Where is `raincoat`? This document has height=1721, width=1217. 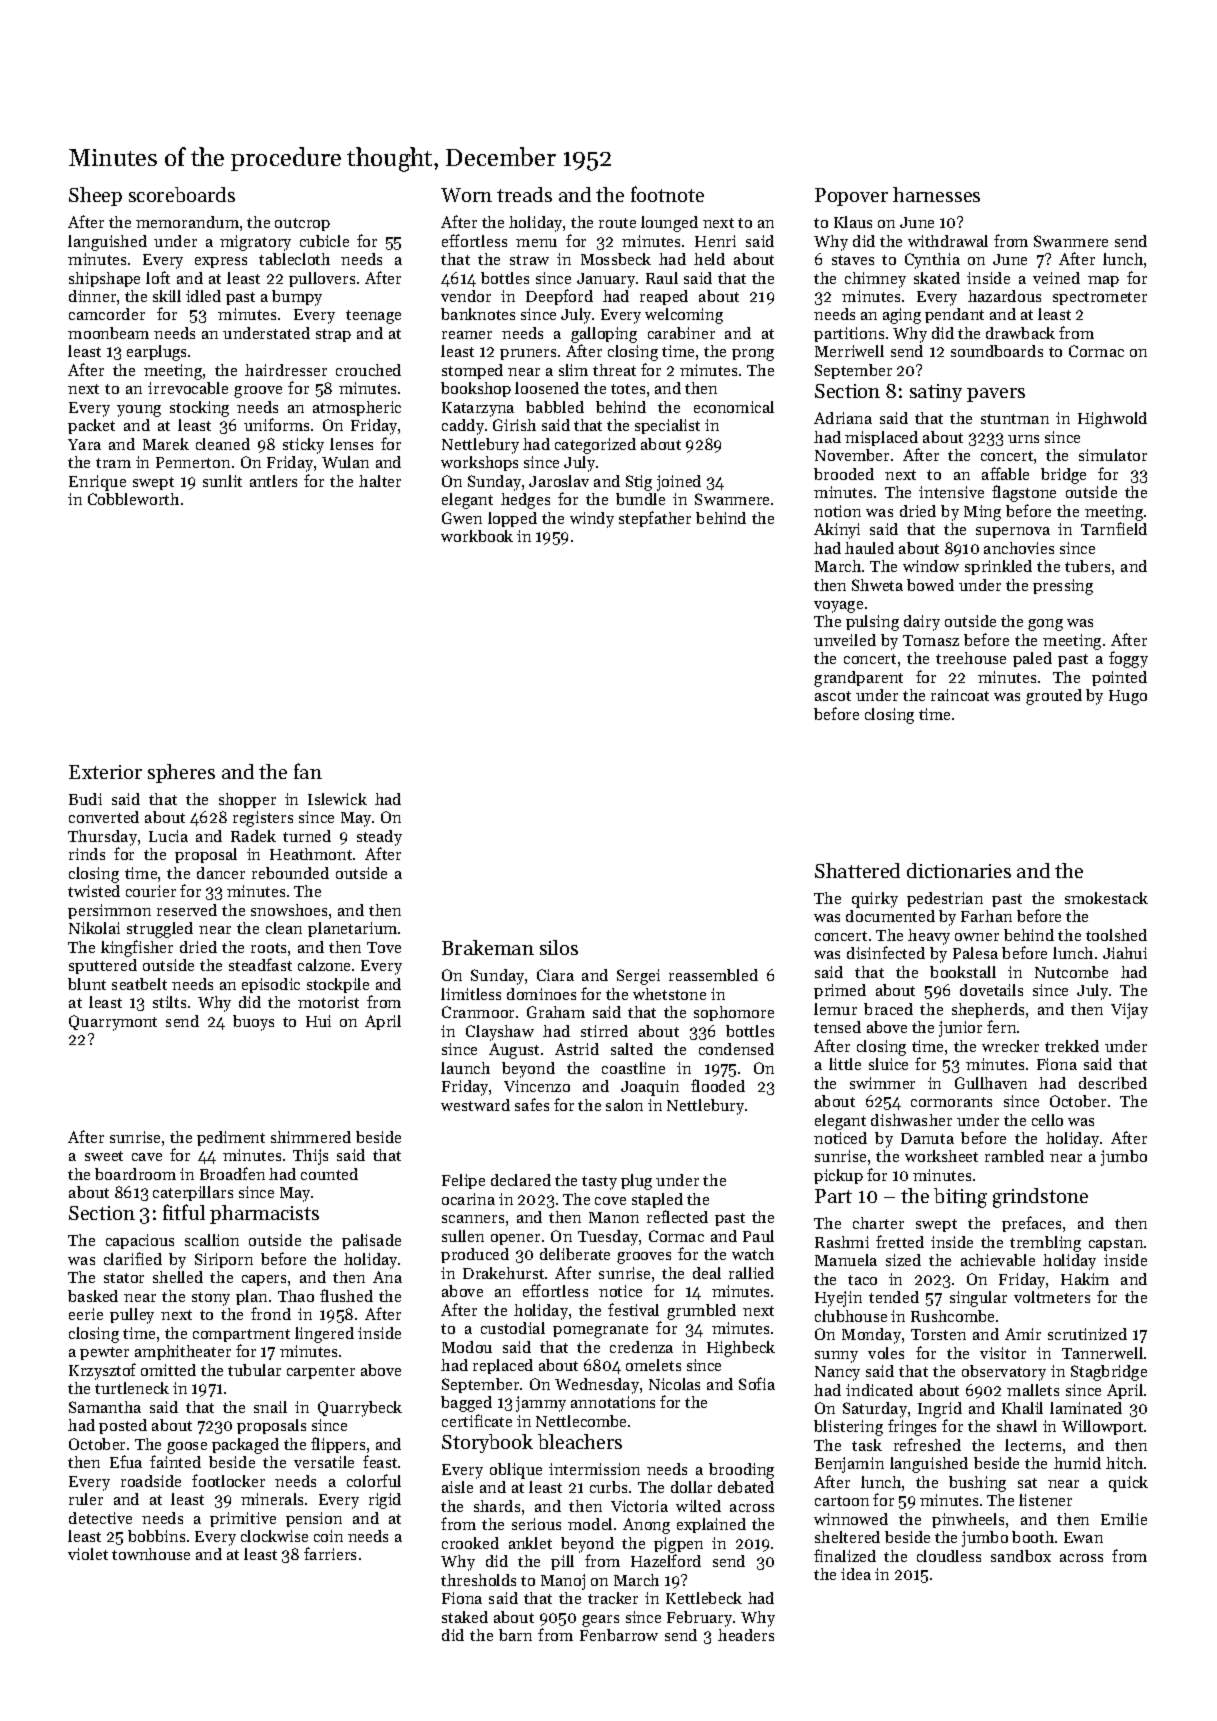
raincoat is located at coordinates (960, 695).
